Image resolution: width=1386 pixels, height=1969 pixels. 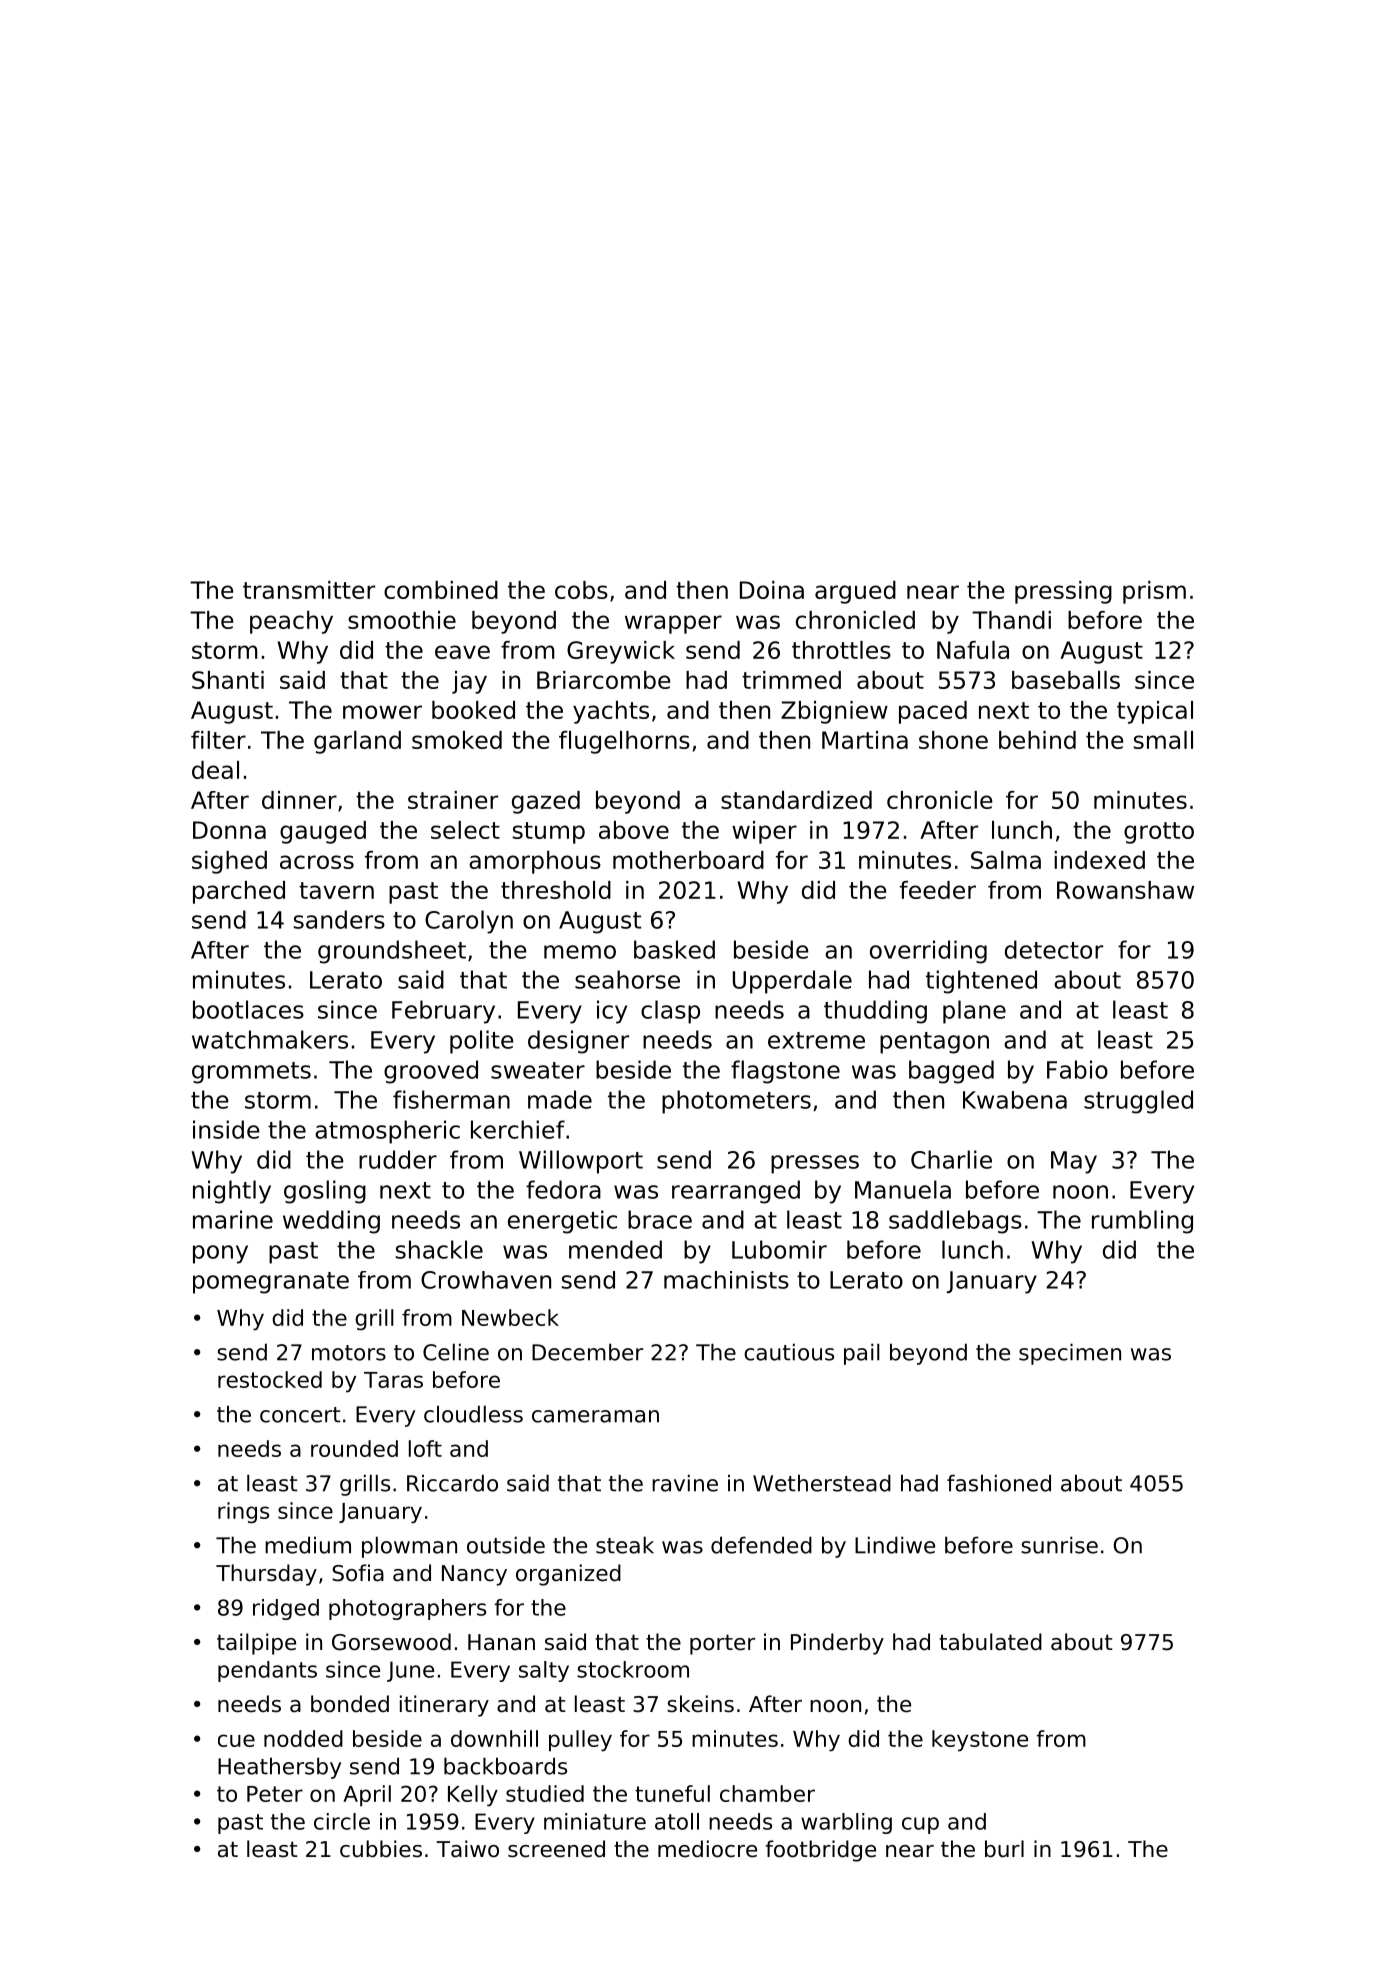 I want to click on tabulated, so click(x=990, y=1642).
